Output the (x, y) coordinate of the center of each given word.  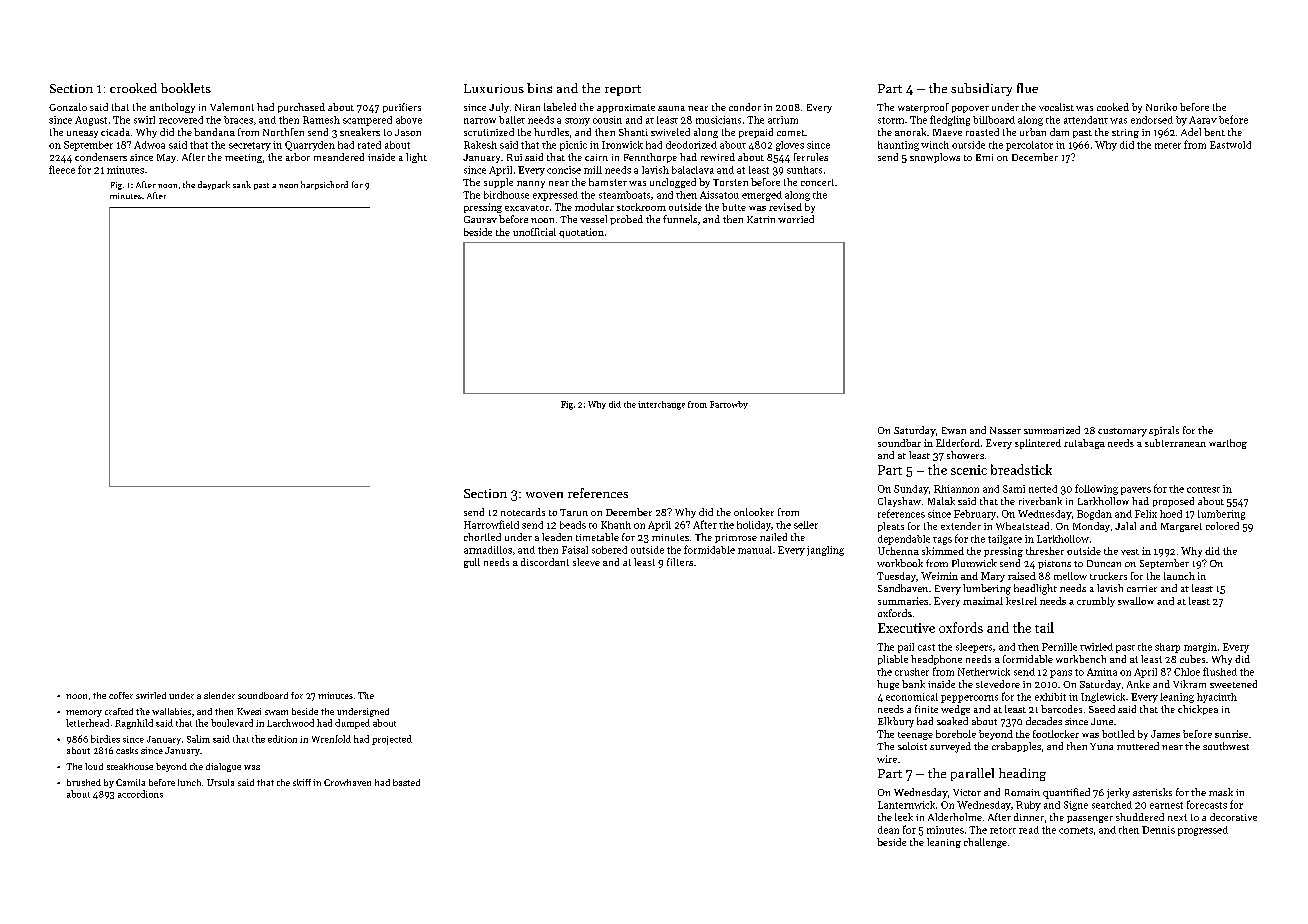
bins (539, 88)
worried (796, 219)
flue (1027, 88)
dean (888, 830)
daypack (214, 185)
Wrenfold (331, 739)
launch (1179, 576)
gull (472, 563)
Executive (906, 628)
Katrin (761, 219)
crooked (133, 88)
